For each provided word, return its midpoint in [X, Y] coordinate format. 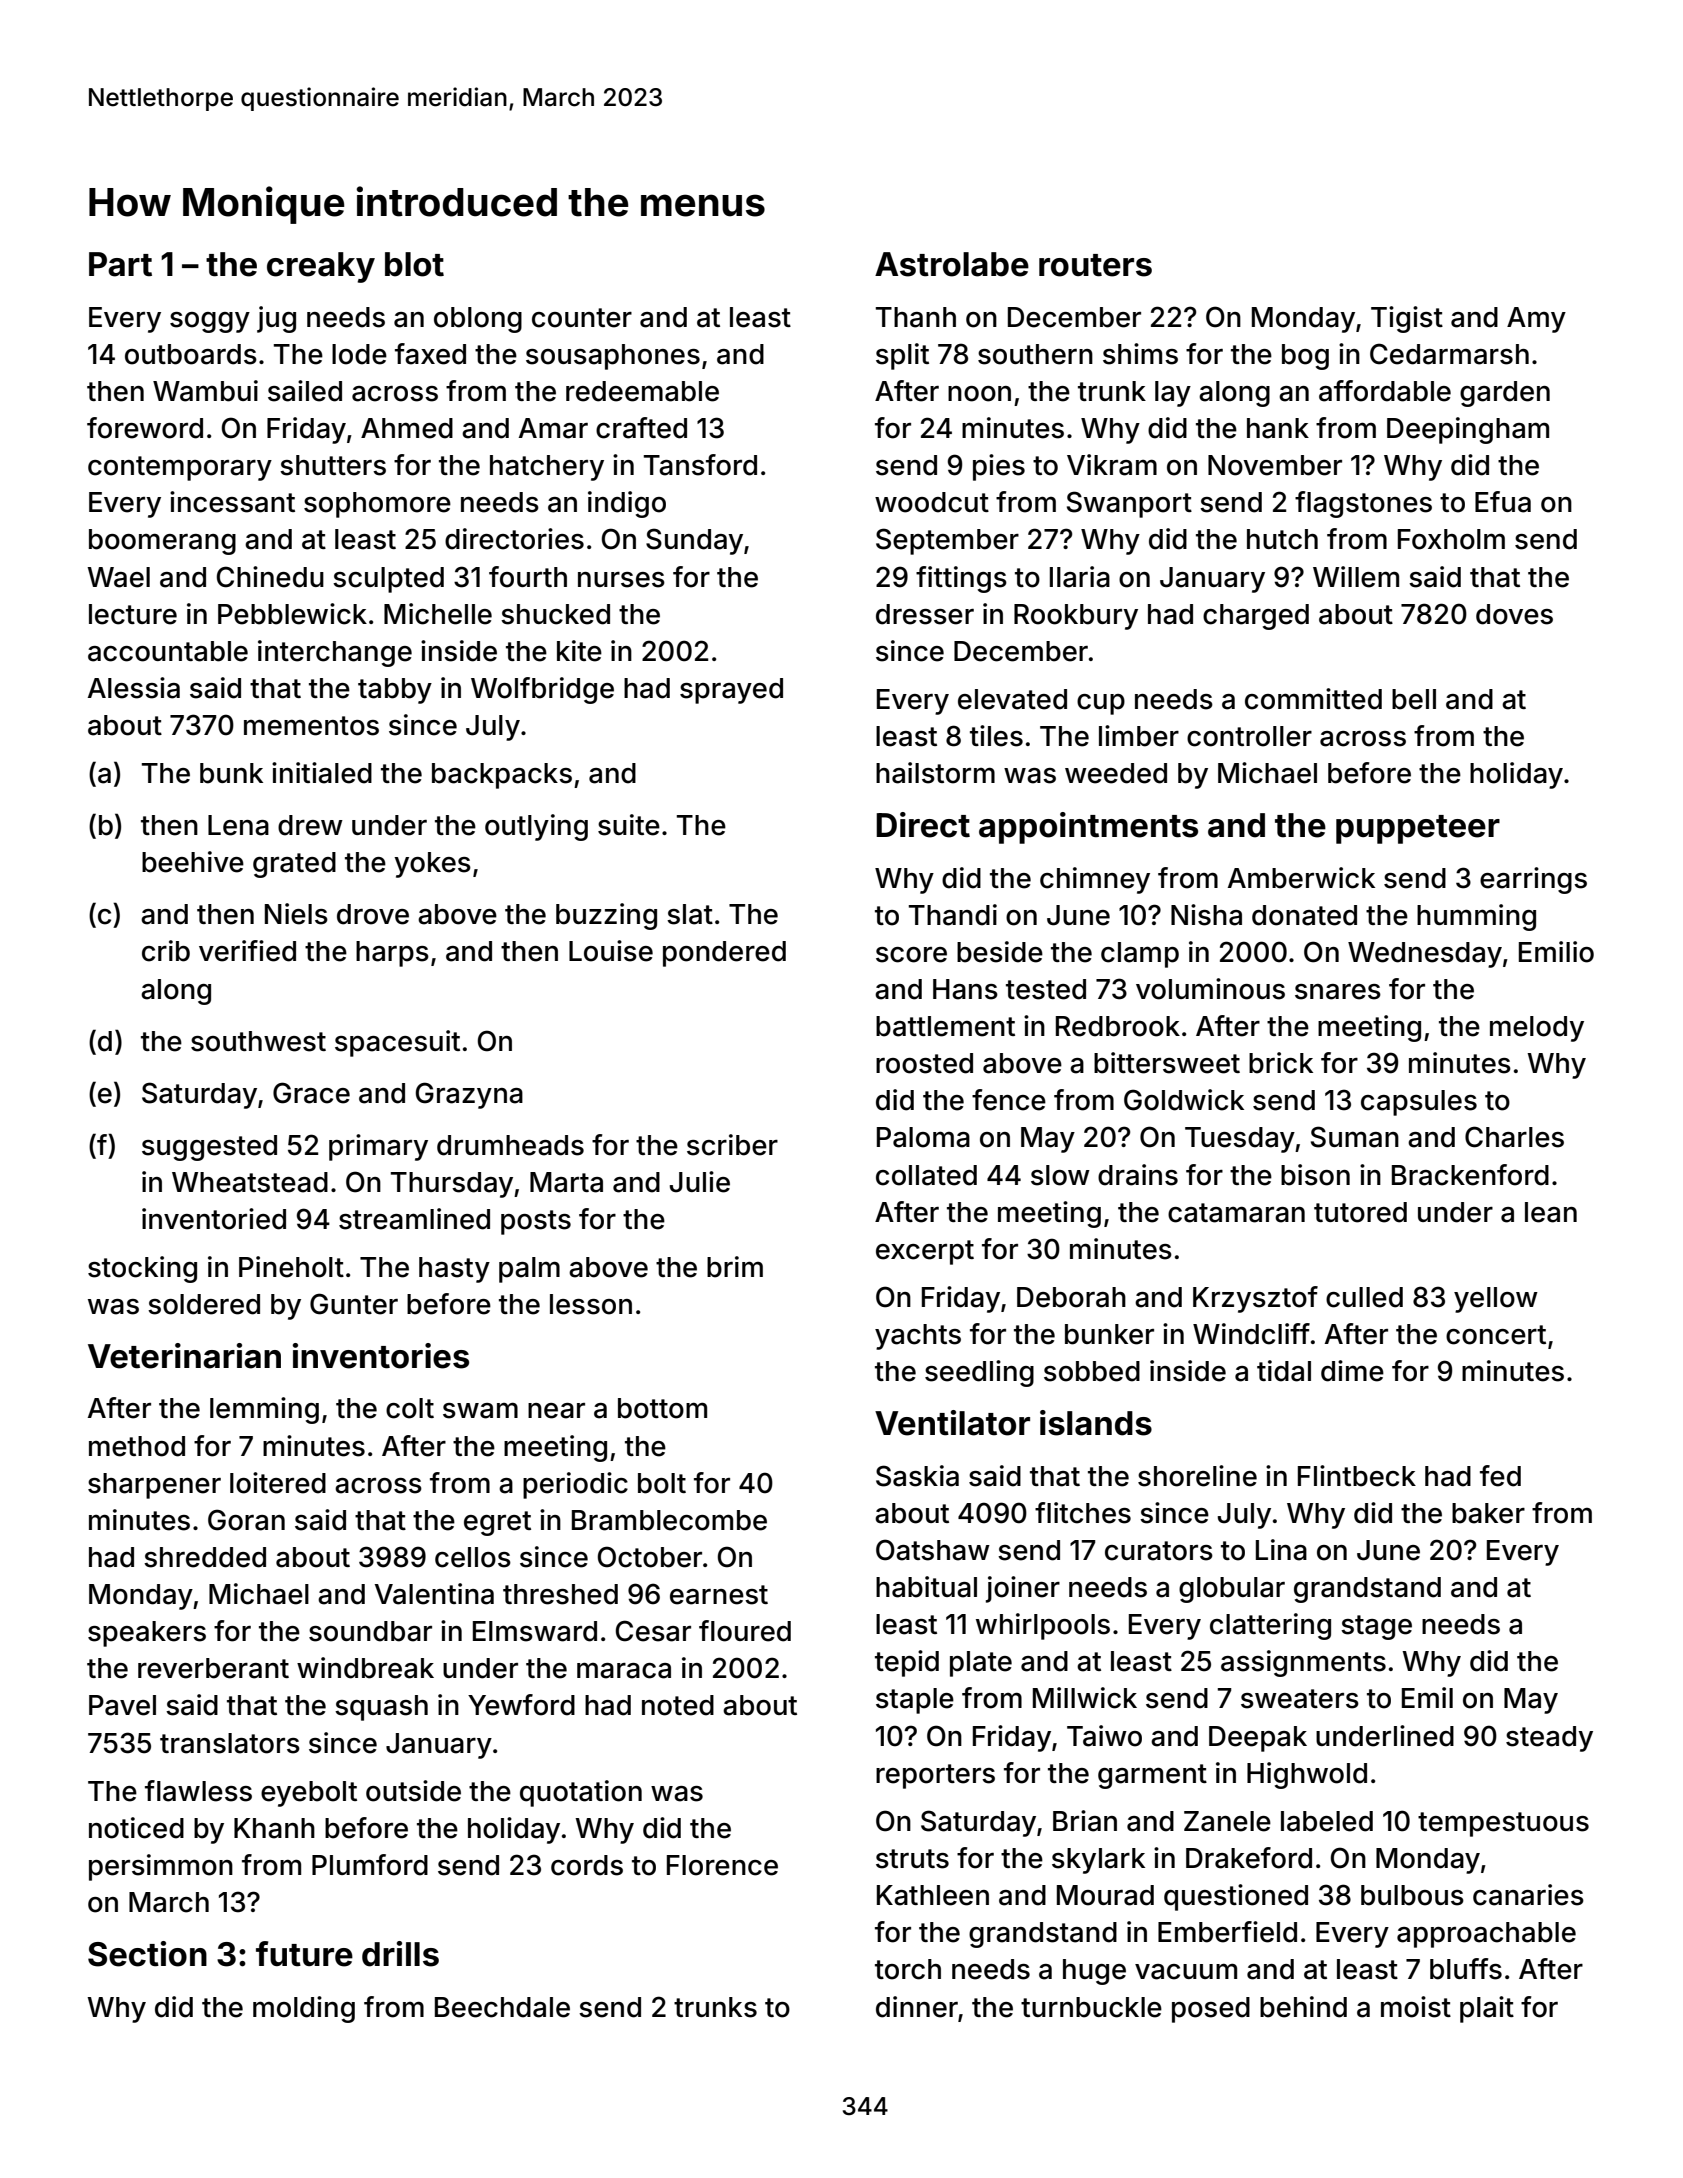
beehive [193, 862]
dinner [917, 2007]
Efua [1503, 502]
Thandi [953, 915]
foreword [145, 428]
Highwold [1307, 1775]
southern [1035, 354]
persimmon [161, 1867]
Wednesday [1425, 955]
